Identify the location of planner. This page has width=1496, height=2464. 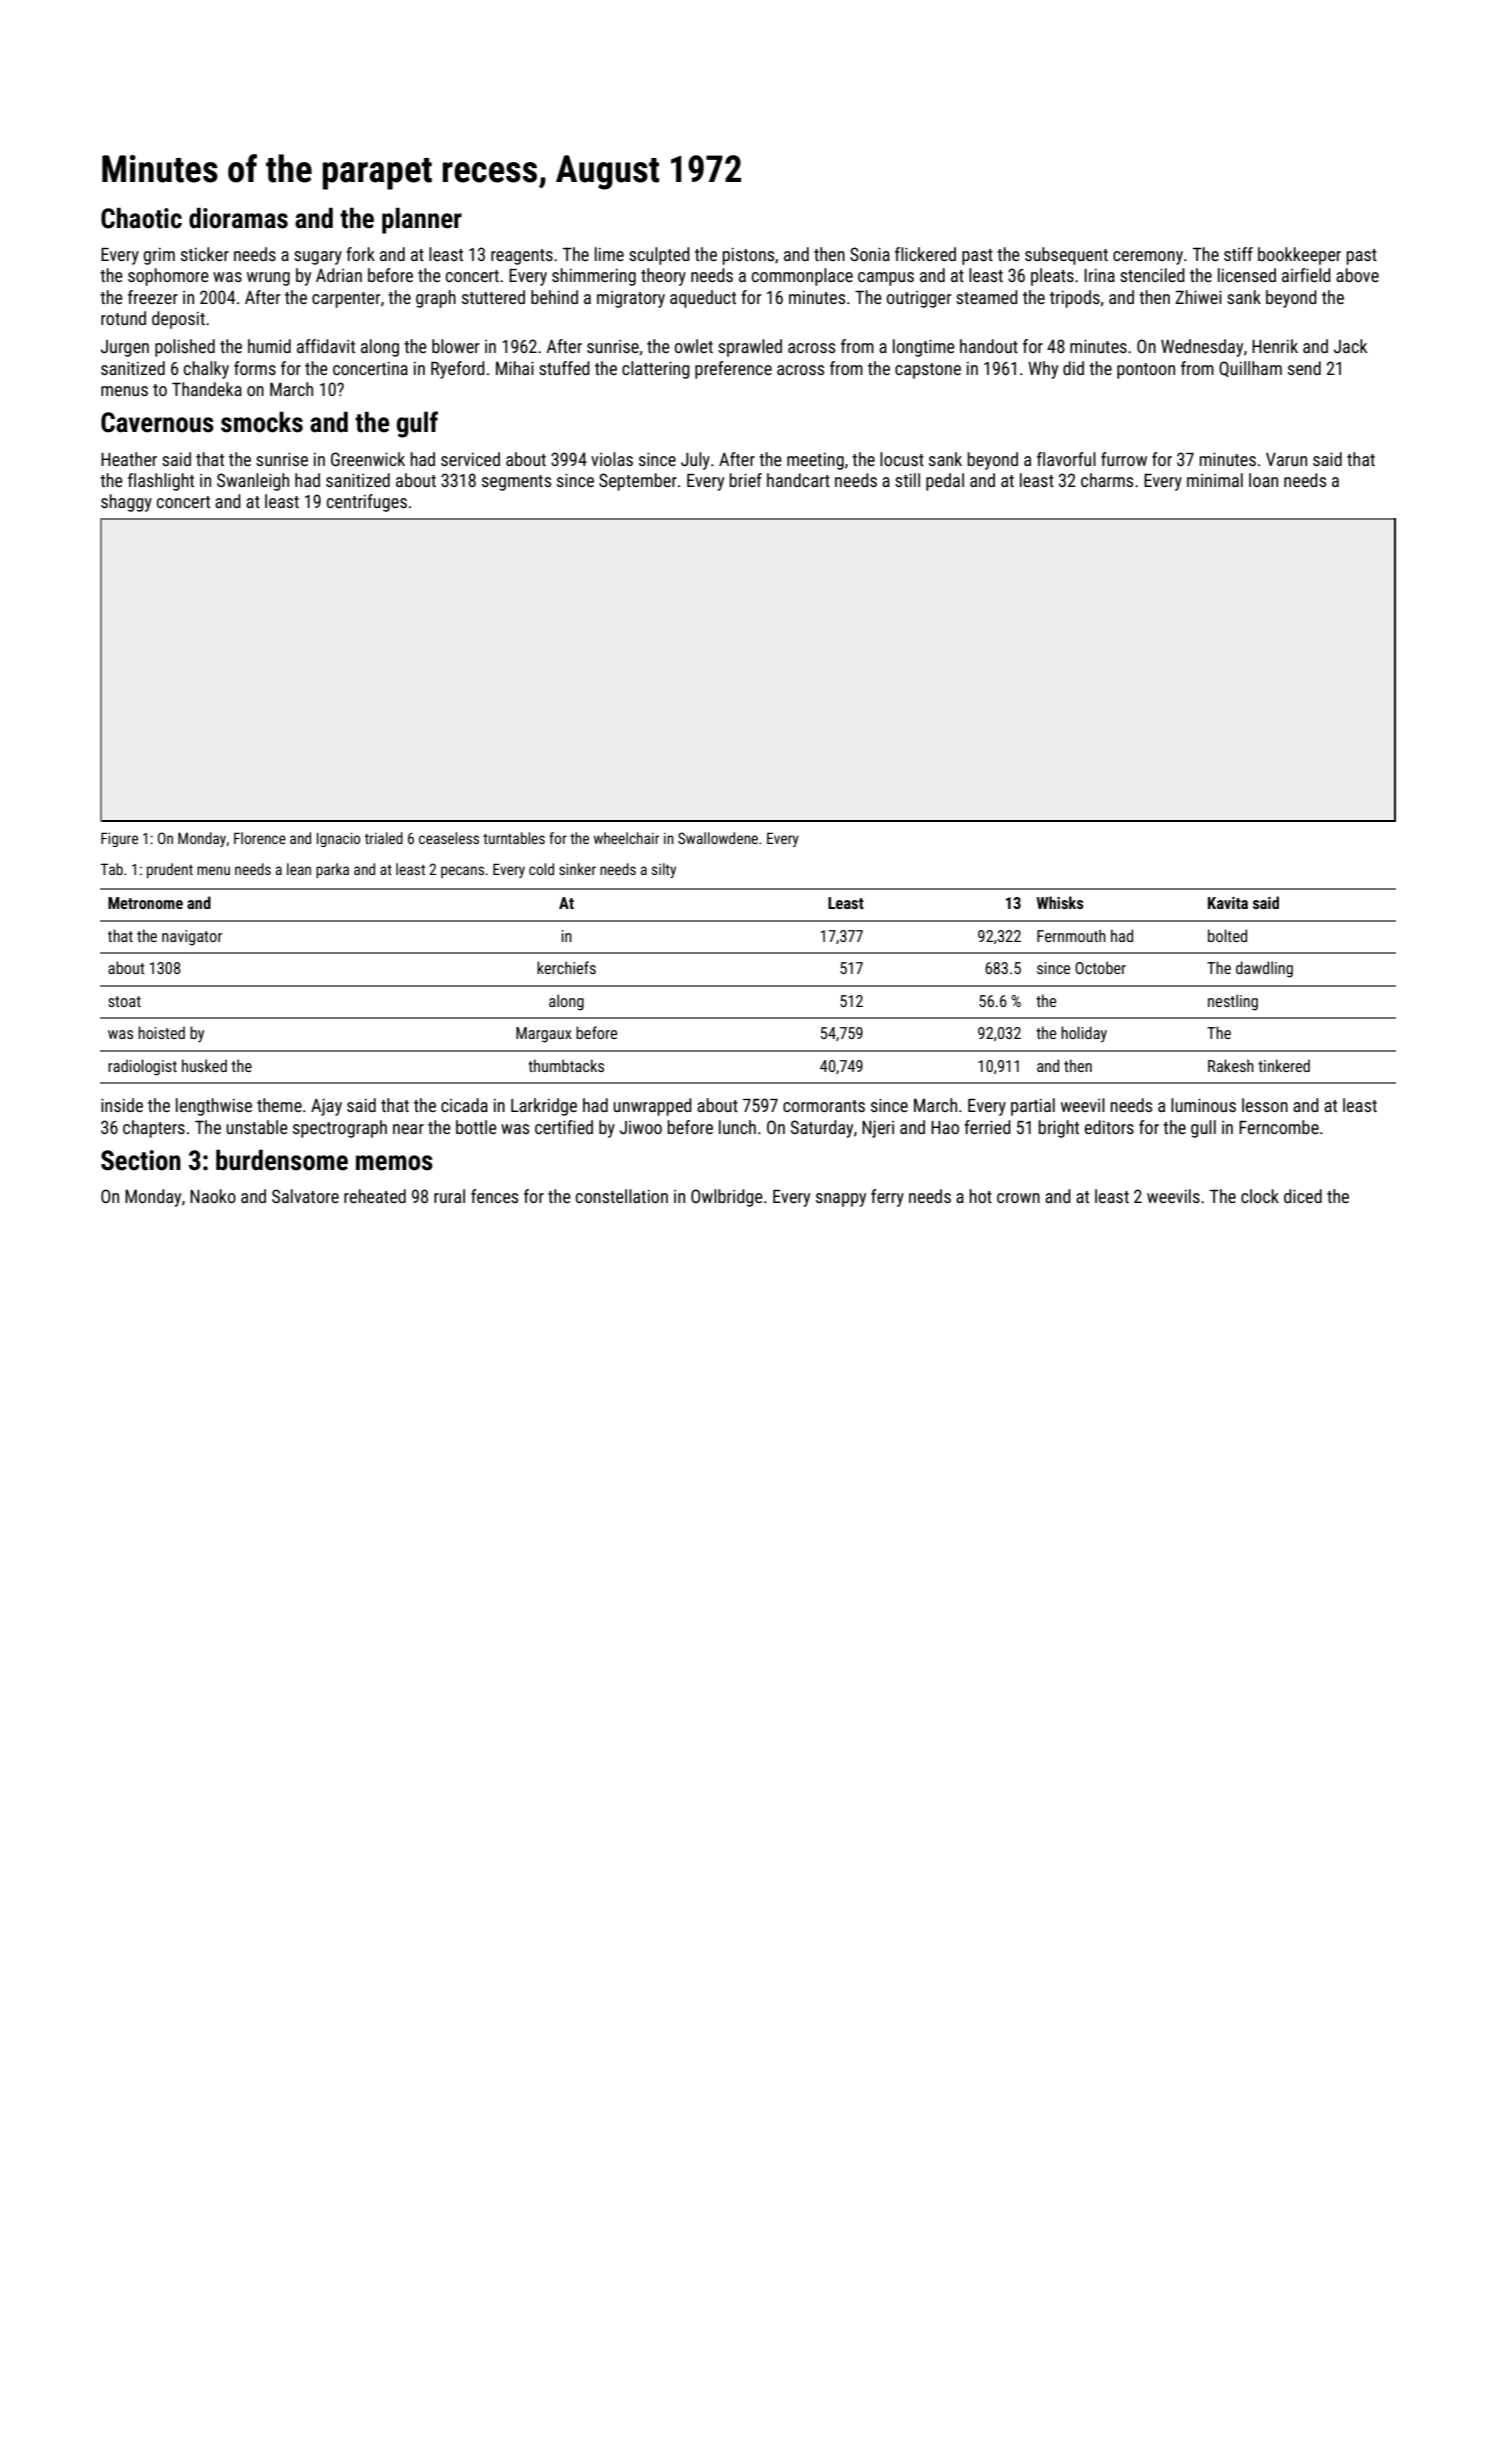
(422, 220).
